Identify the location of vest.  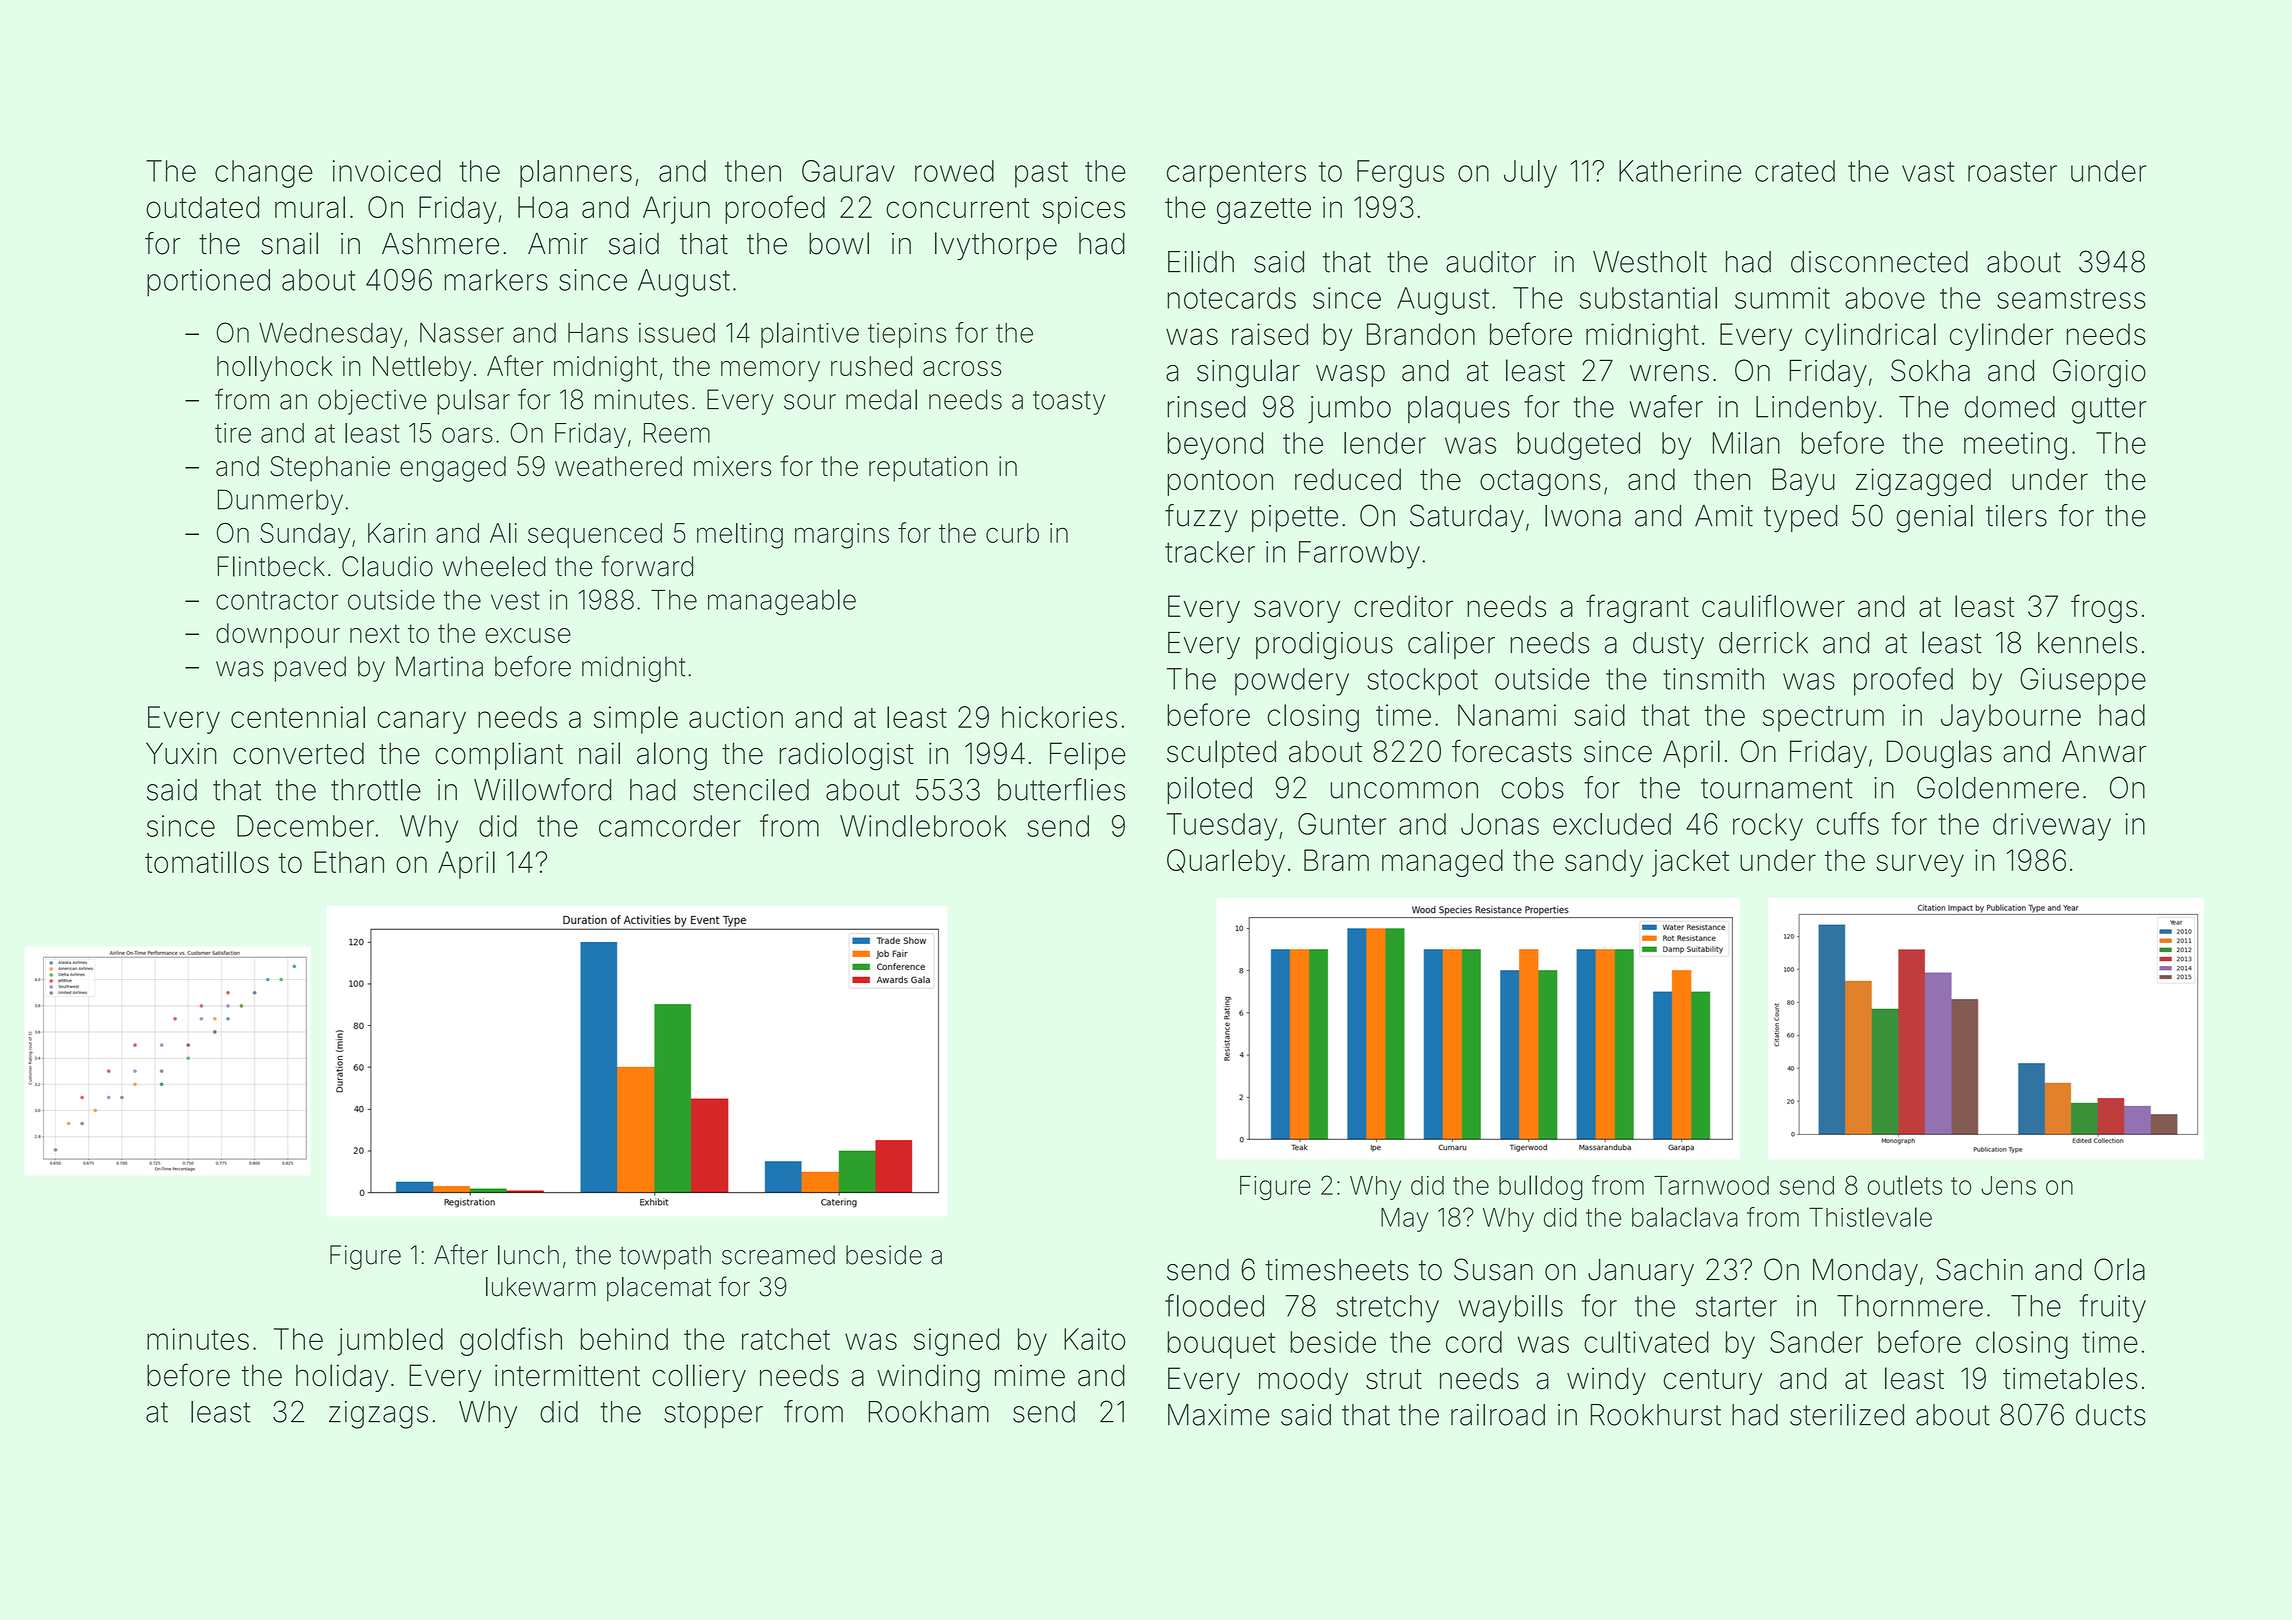
(515, 600).
